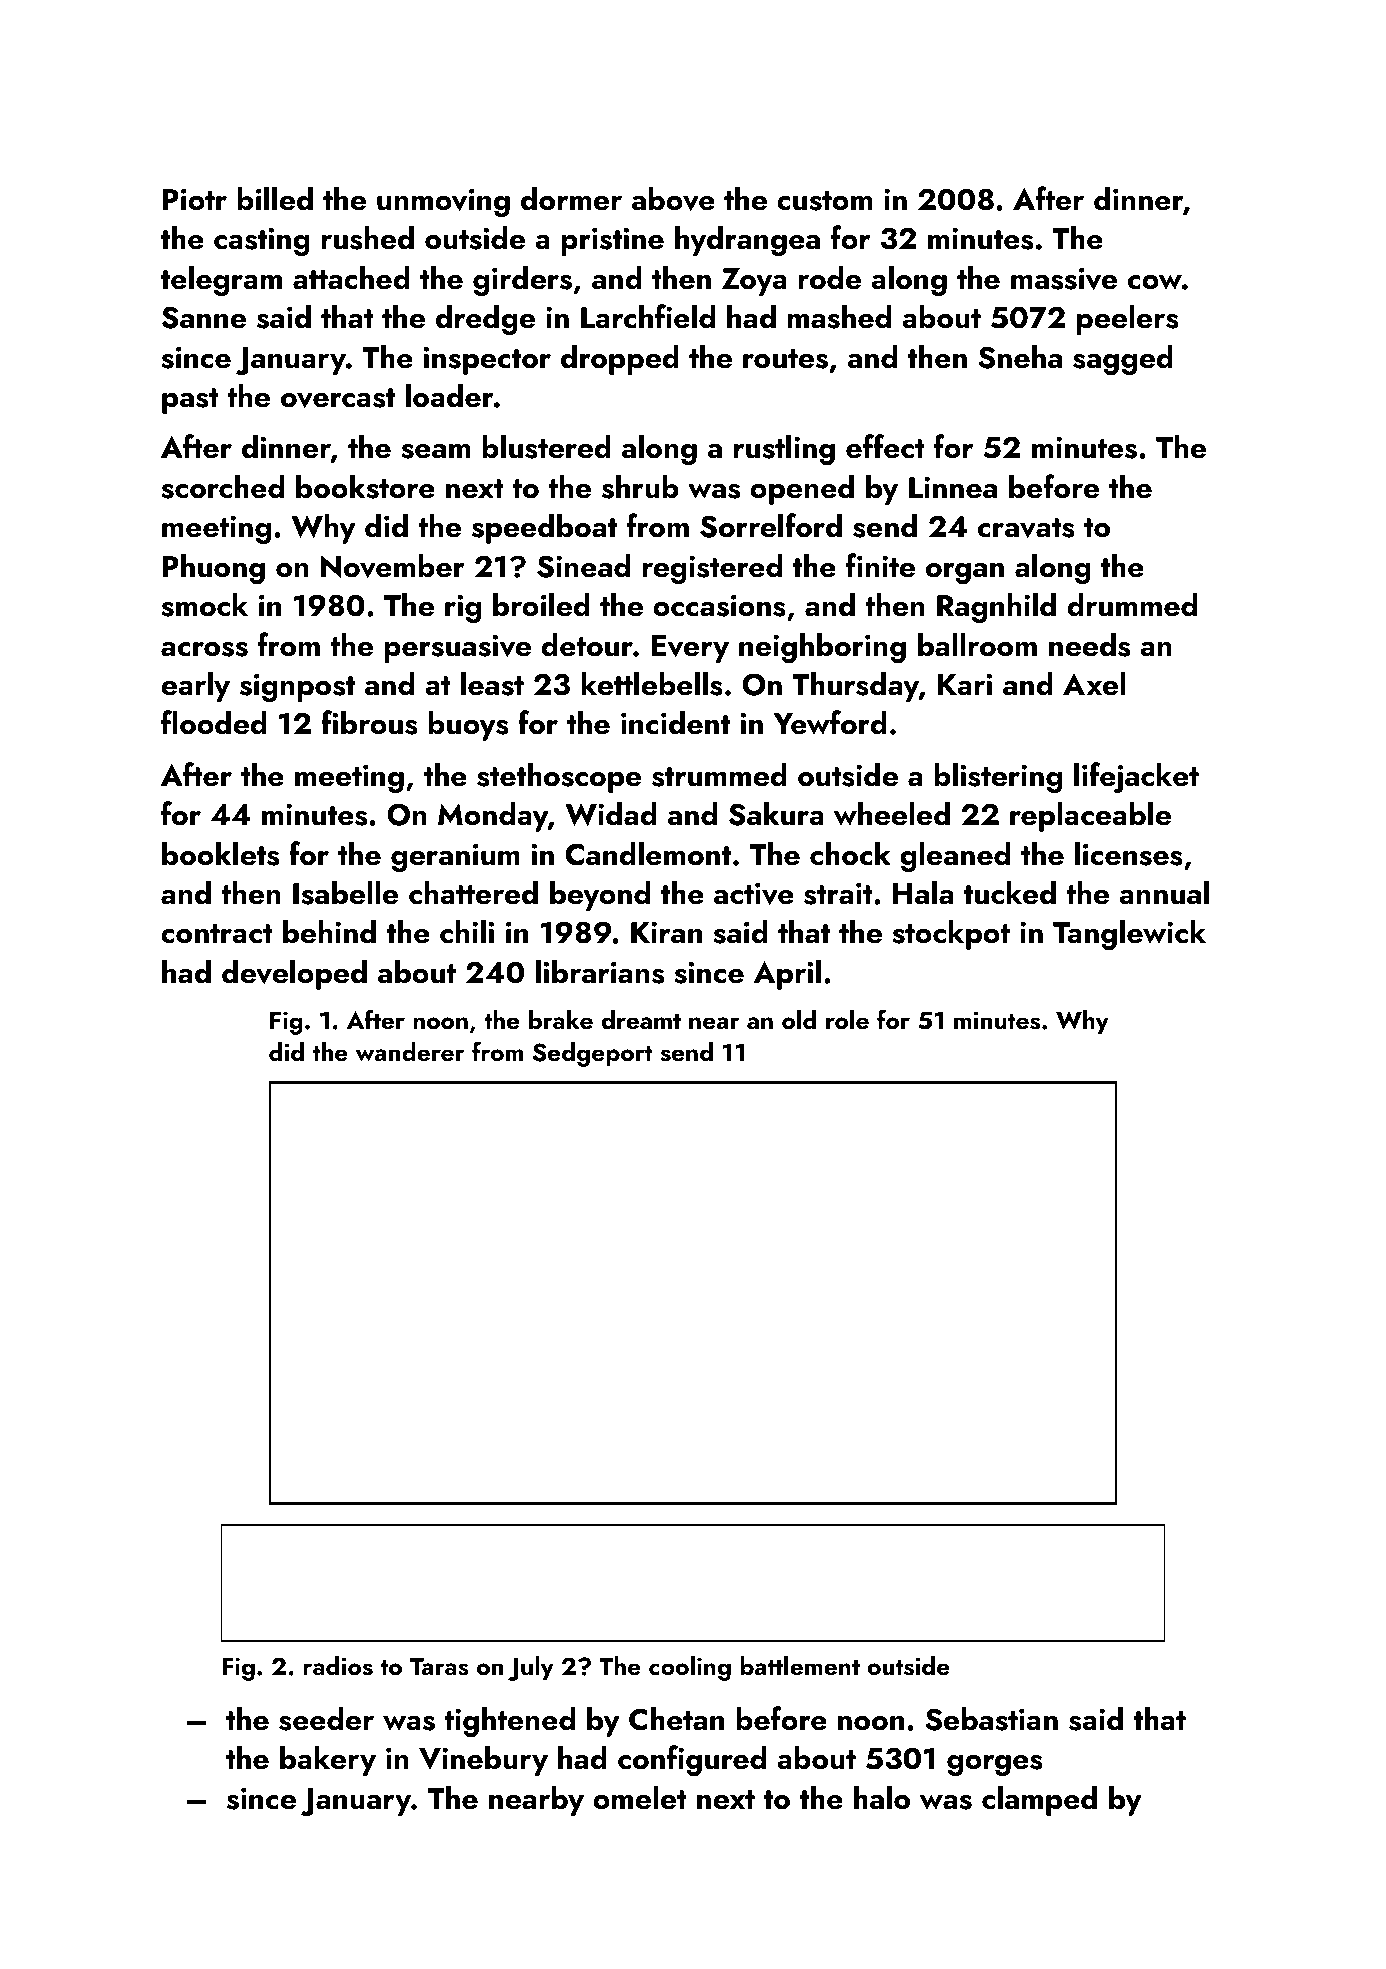 Image resolution: width=1386 pixels, height=1969 pixels. Describe the element at coordinates (410, 1052) in the page. I see `wanderer` at that location.
